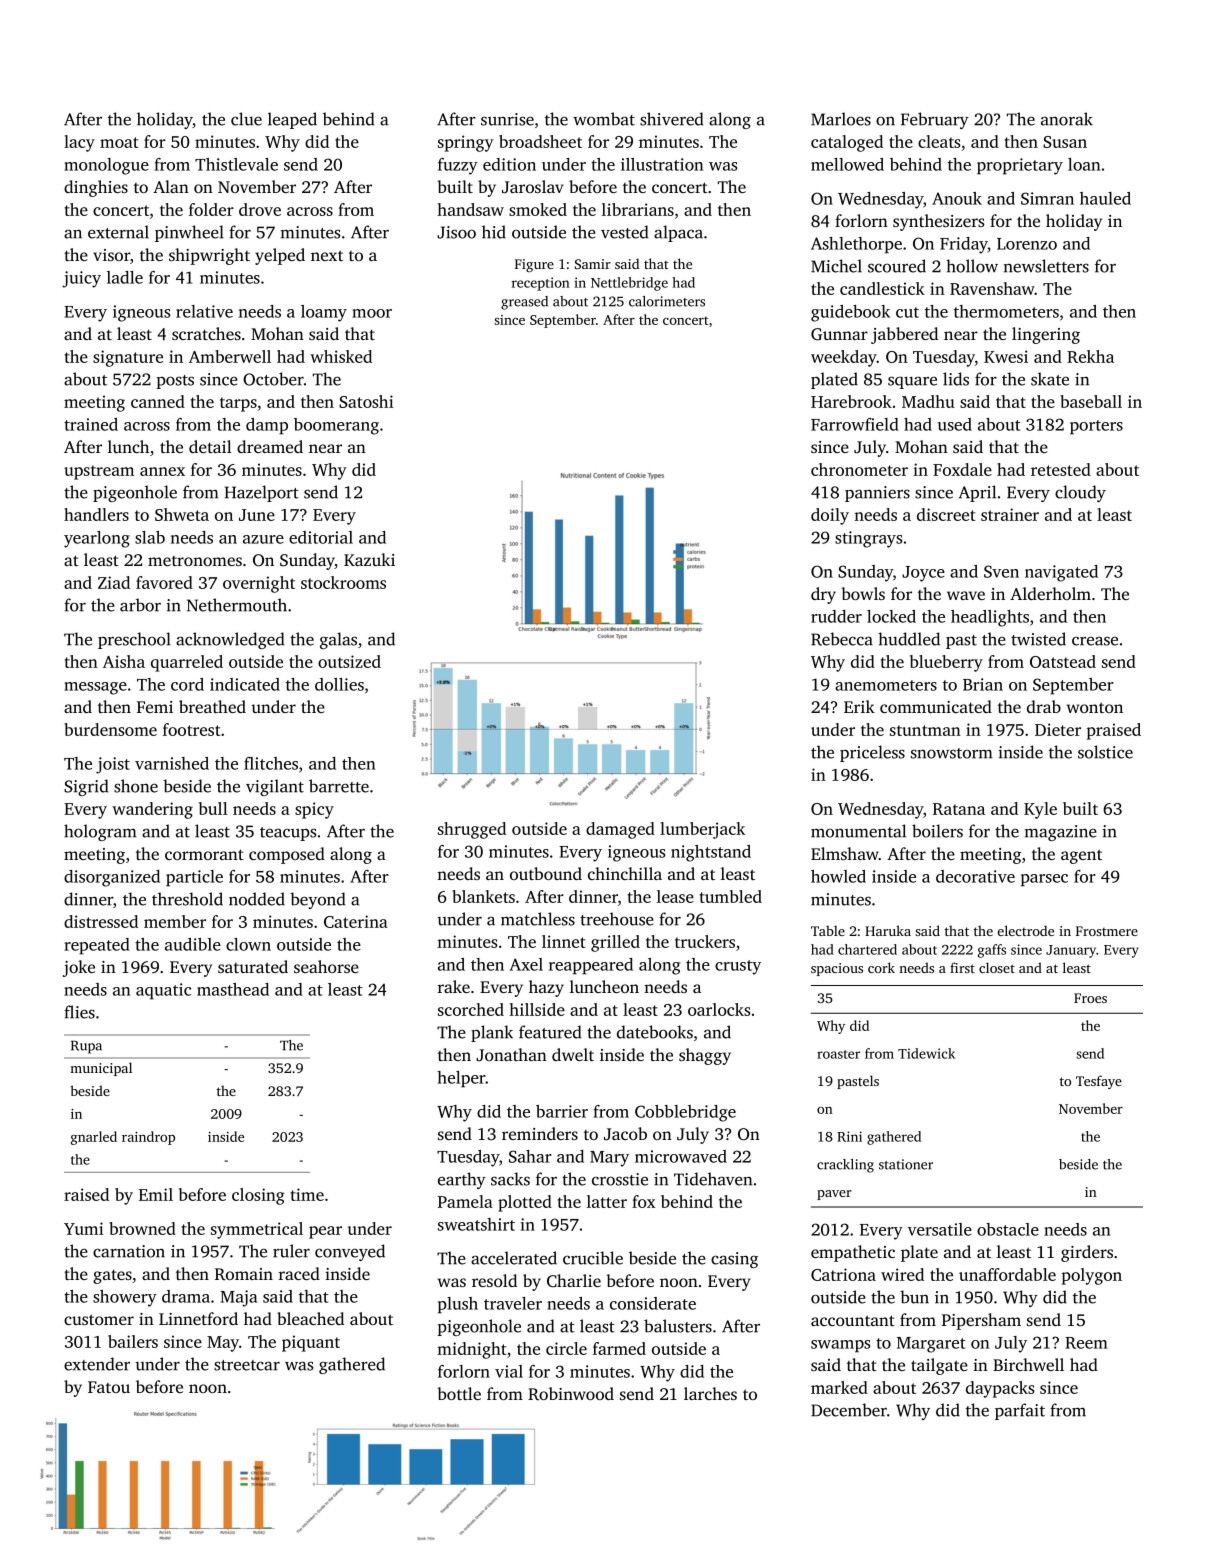 The width and height of the page is (1207, 1562). What do you see at coordinates (507, 119) in the page?
I see `sunrise` at bounding box center [507, 119].
